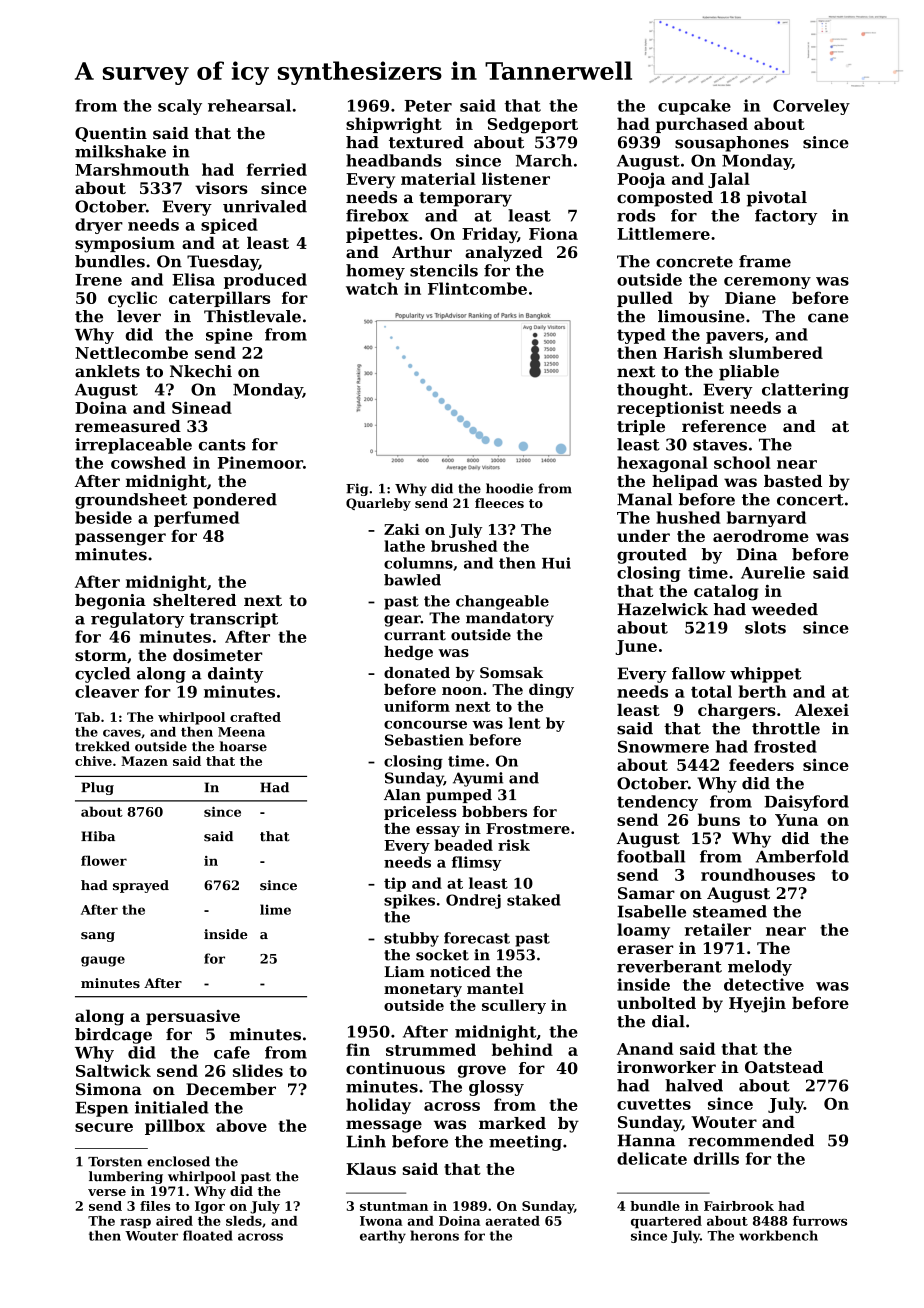 This screenshot has height=1308, width=924. I want to click on passenger, so click(120, 539).
